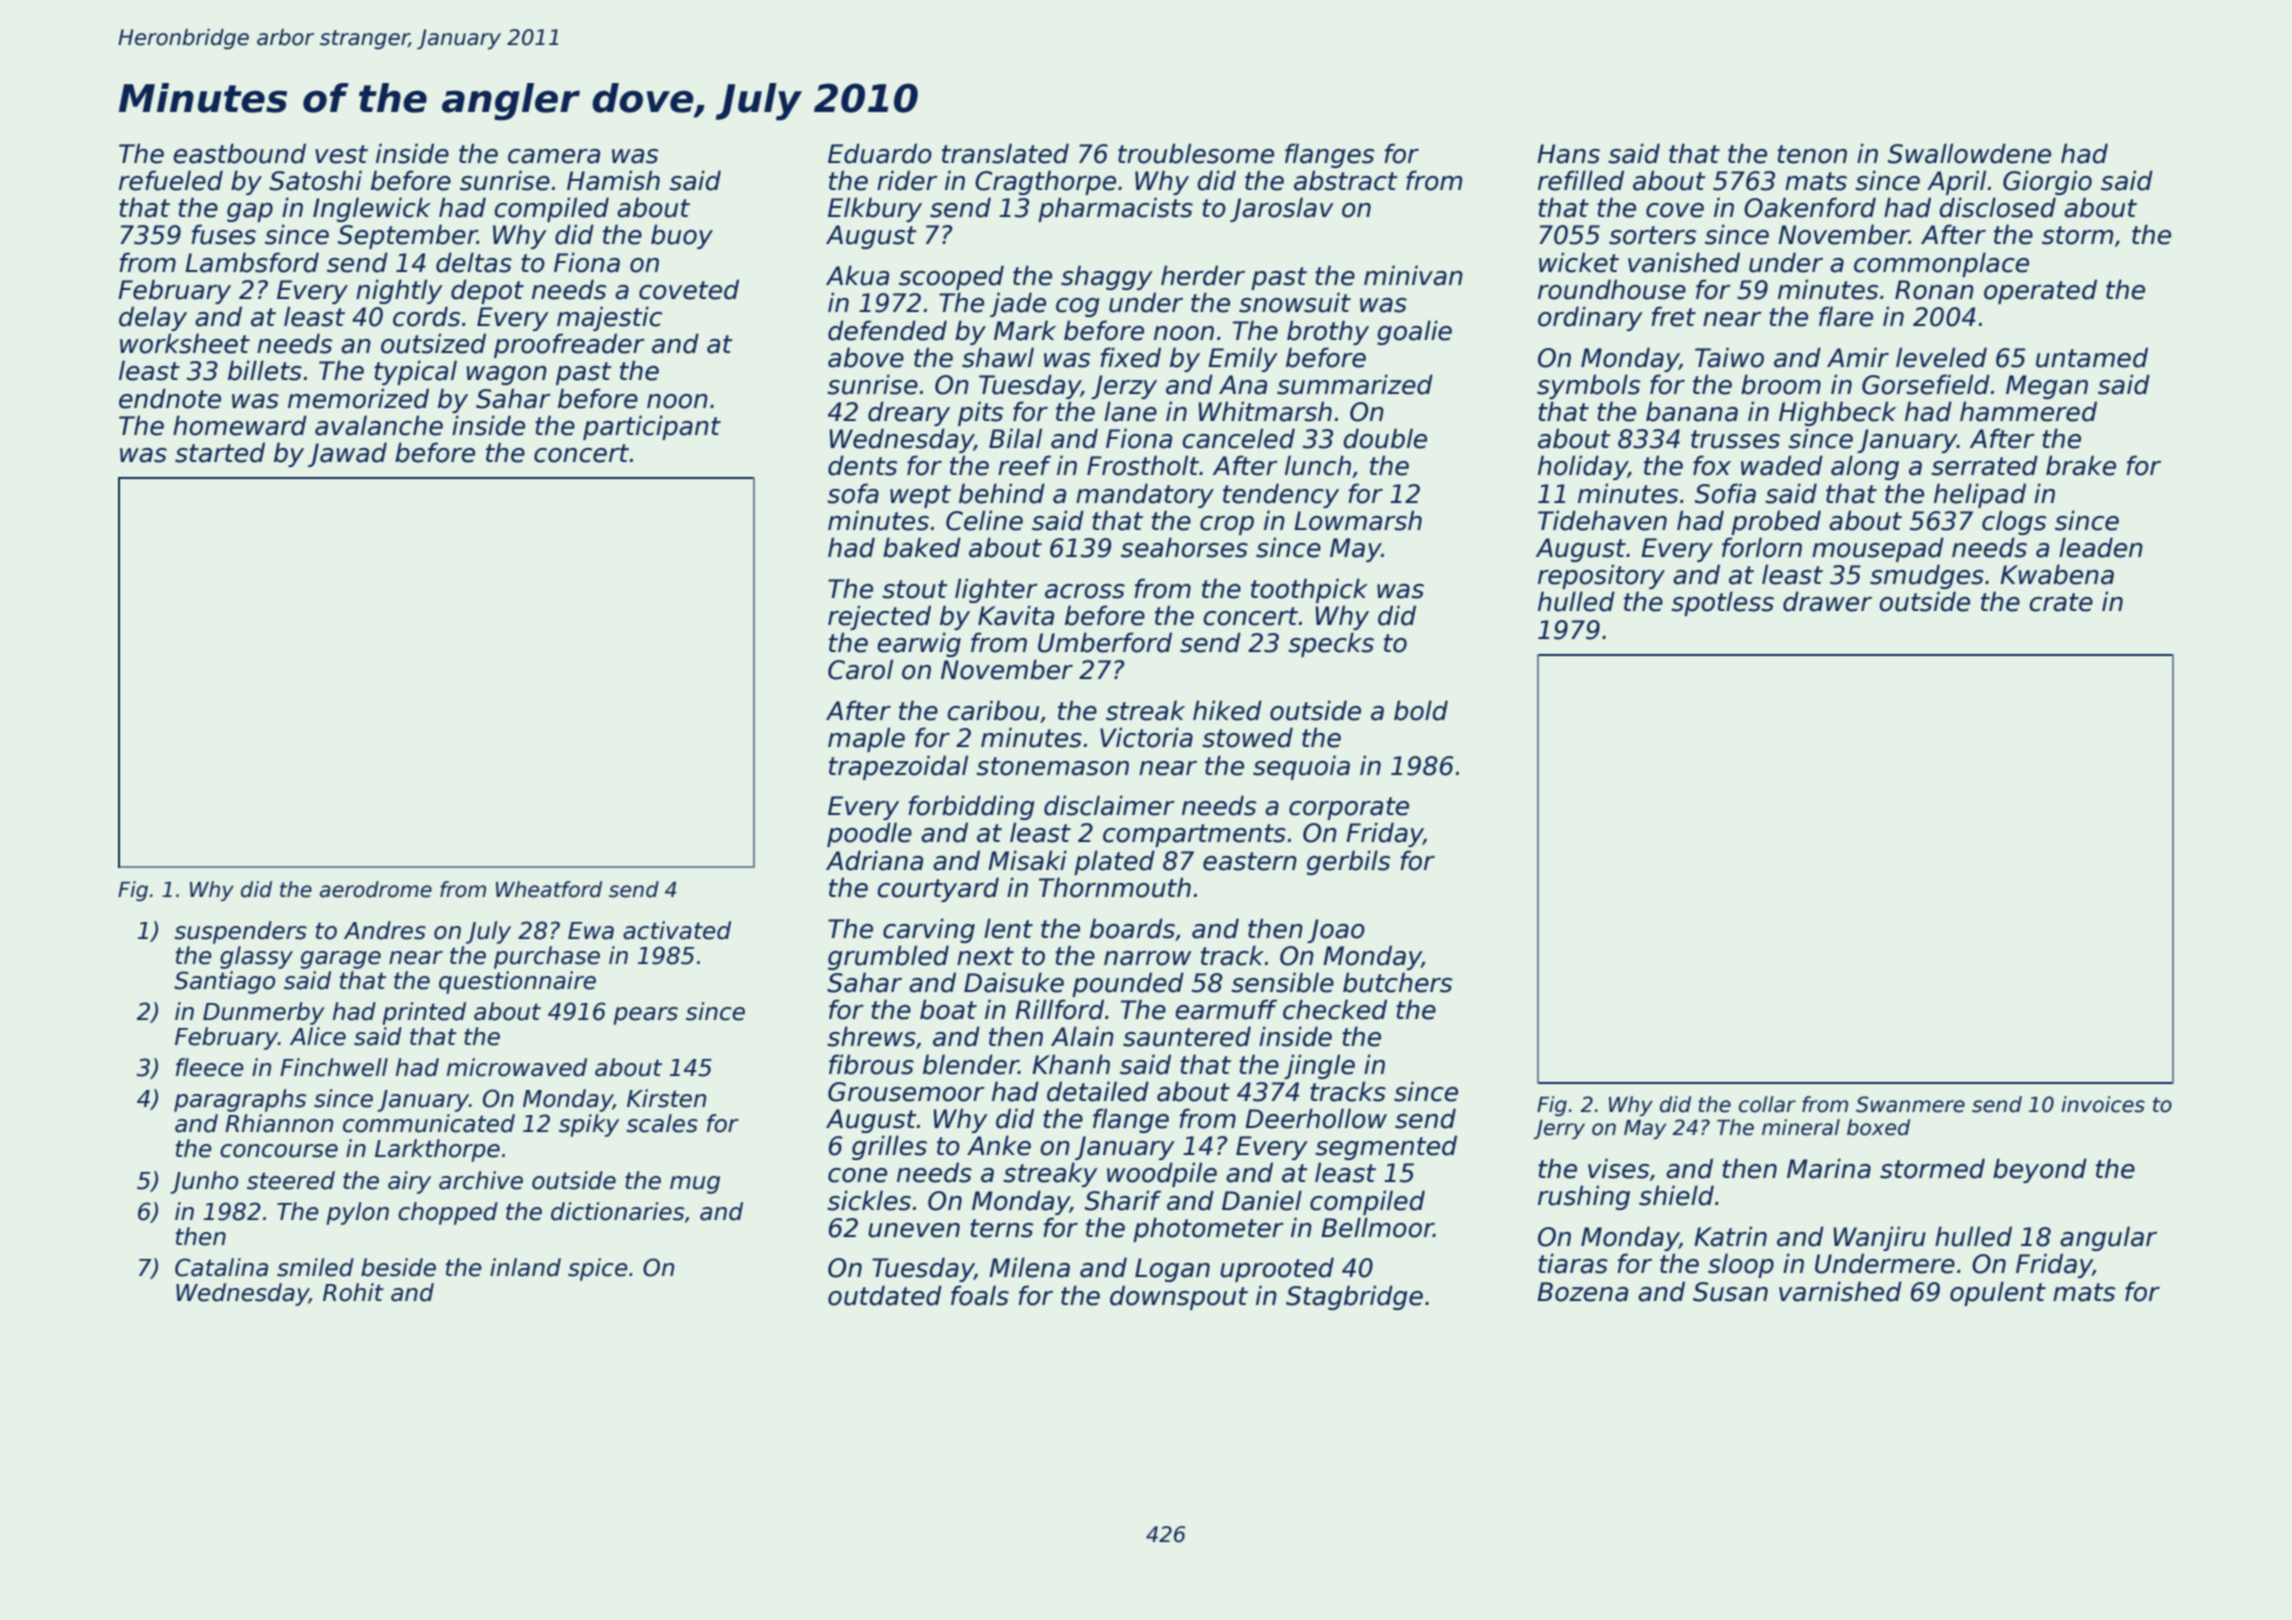 This image has height=1620, width=2292. What do you see at coordinates (221, 1267) in the image?
I see `Catalina` at bounding box center [221, 1267].
